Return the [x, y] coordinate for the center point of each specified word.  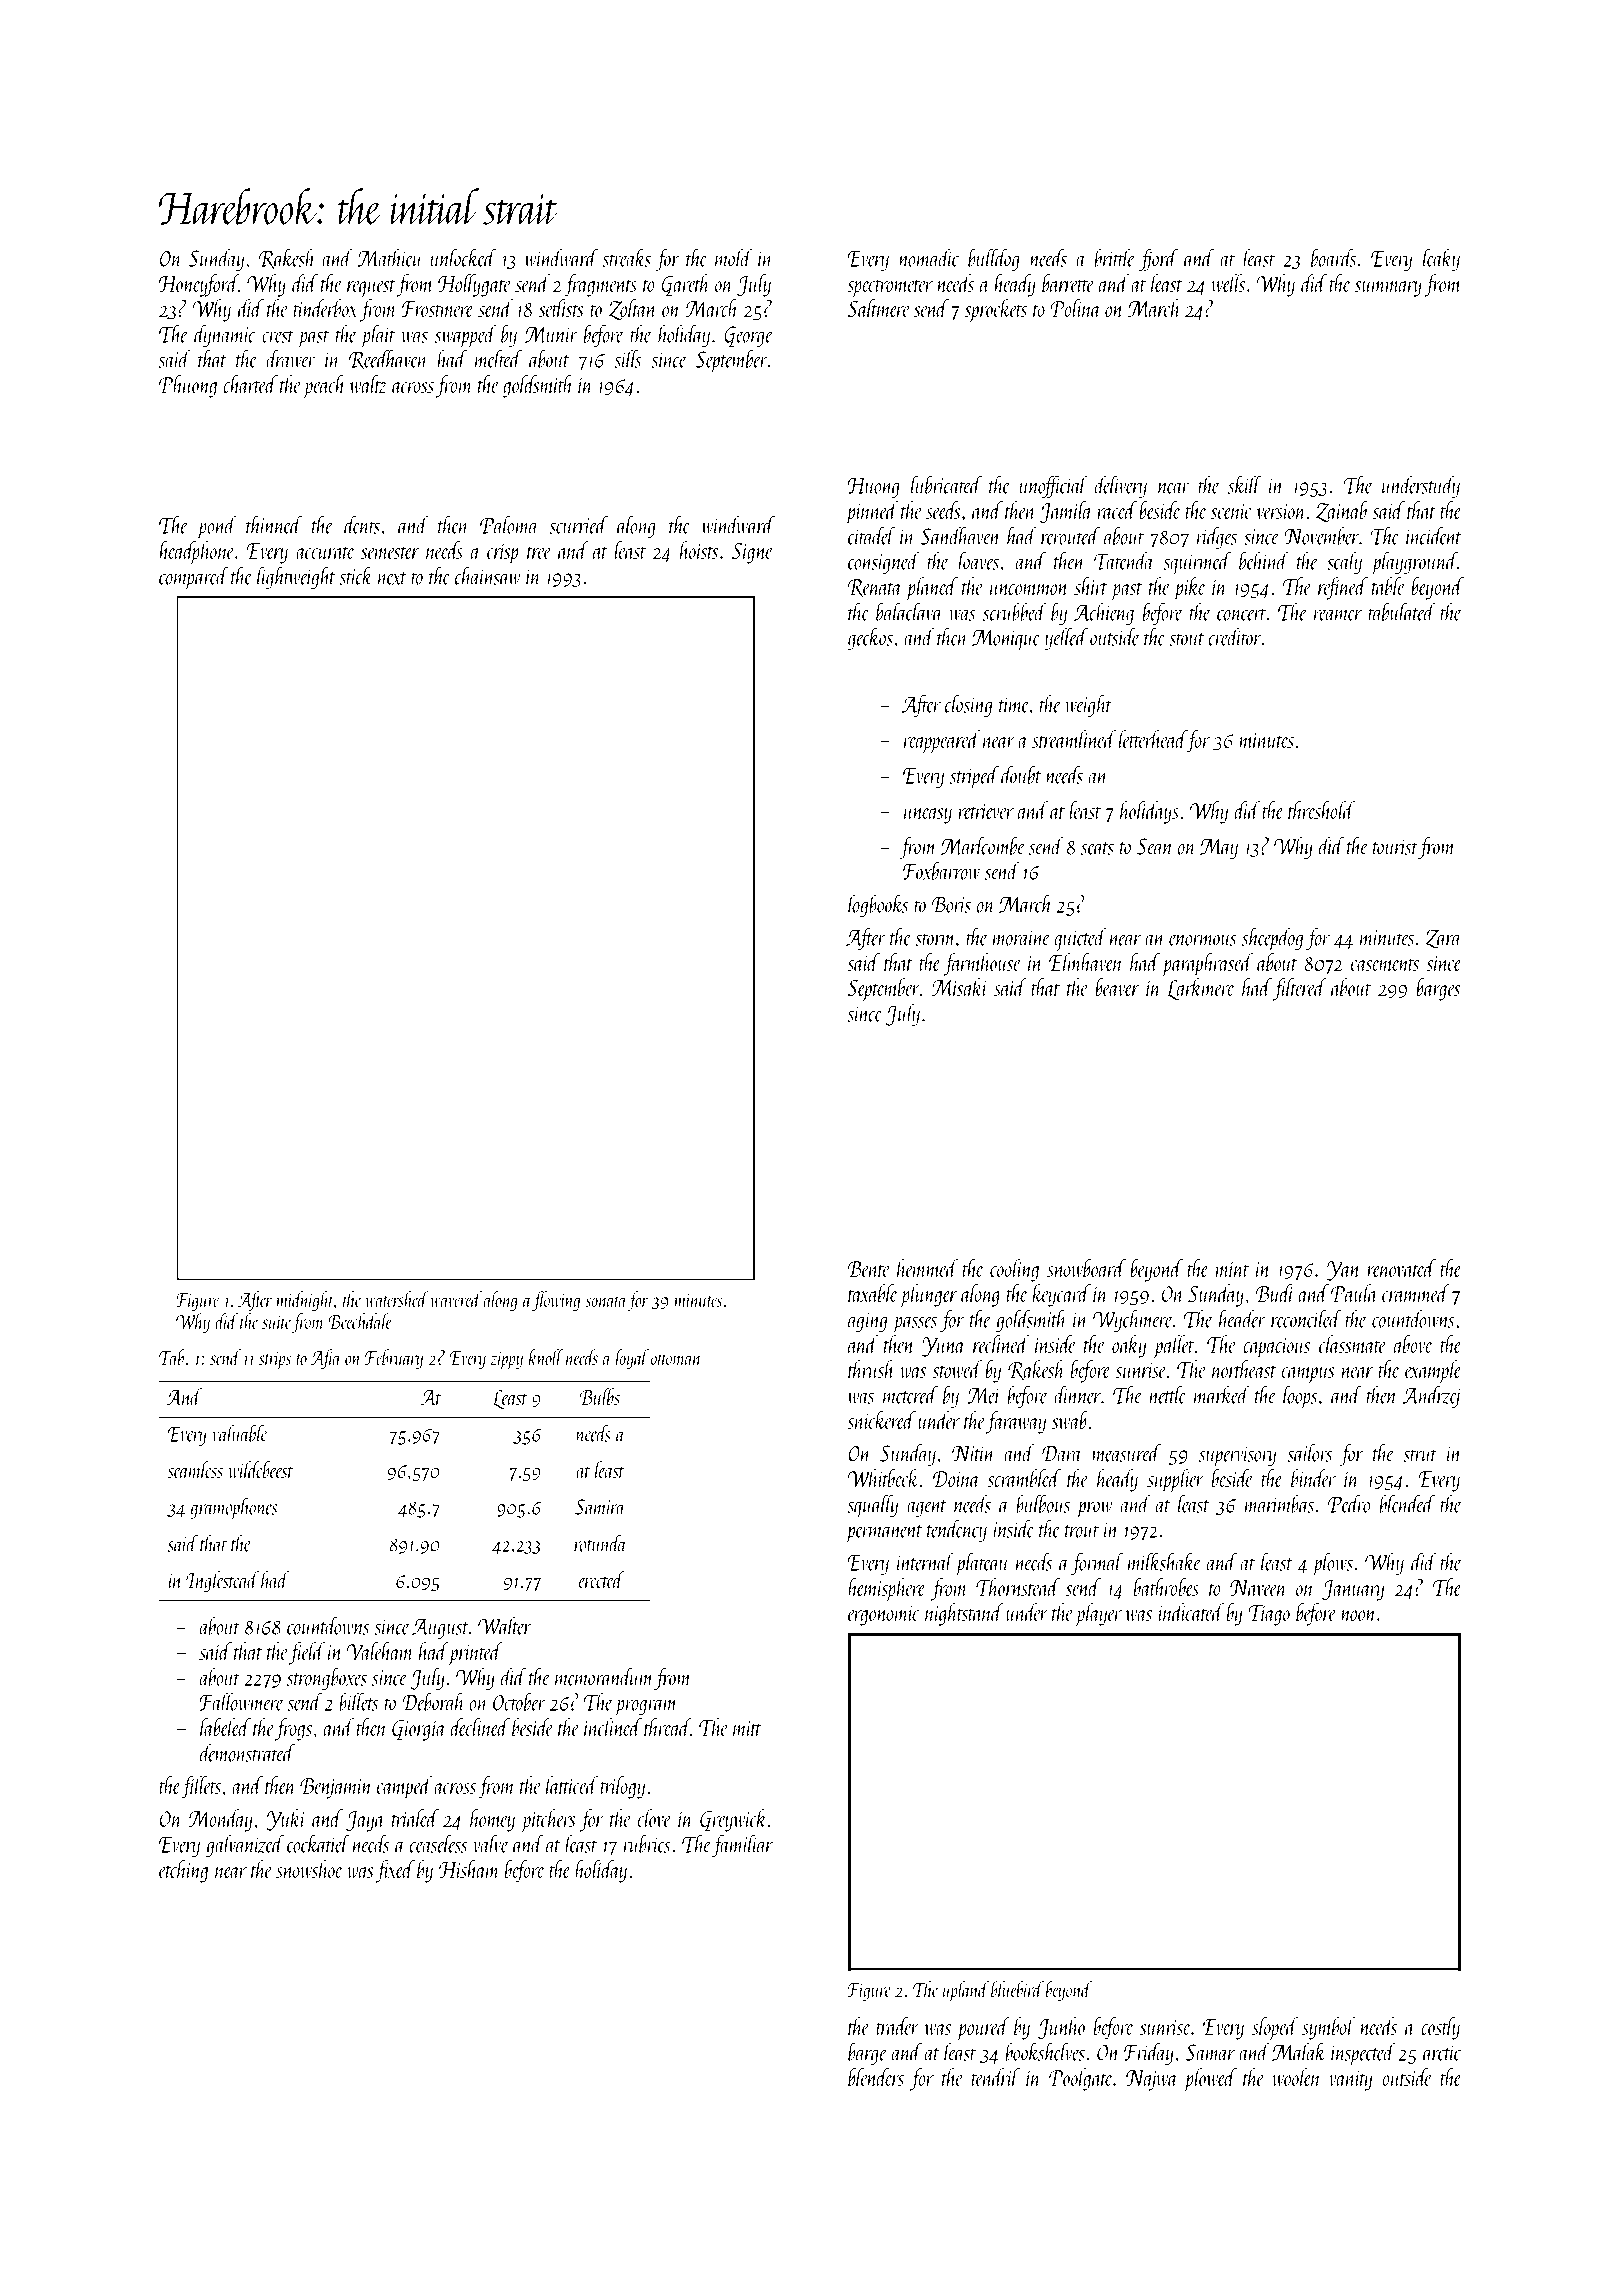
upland [966, 1991]
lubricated [946, 484]
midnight [305, 1301]
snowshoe [309, 1869]
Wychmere [1133, 1320]
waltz [368, 384]
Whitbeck [883, 1478]
